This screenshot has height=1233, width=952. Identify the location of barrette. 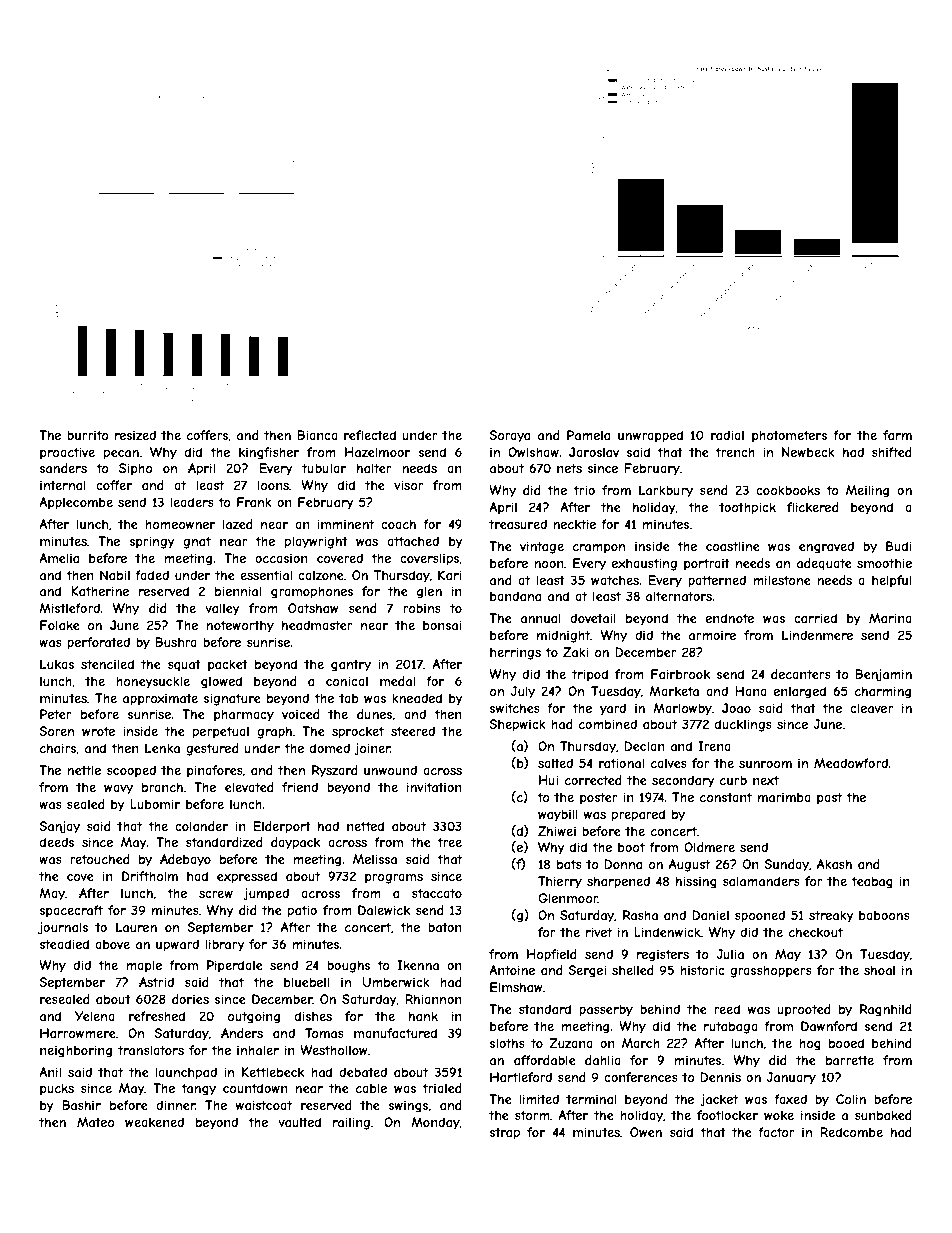
(850, 1060).
